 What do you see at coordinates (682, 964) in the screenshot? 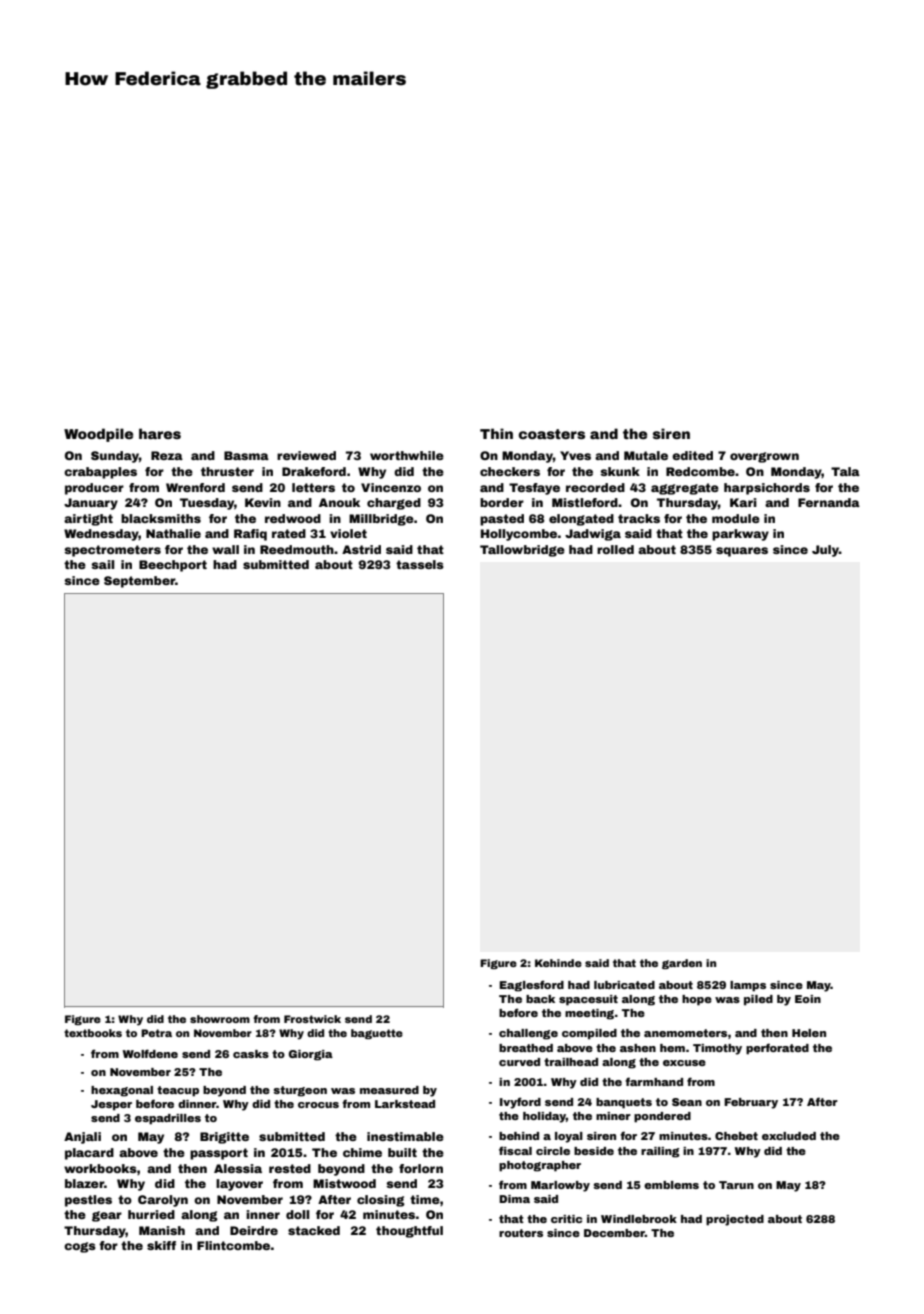
I see `garden` at bounding box center [682, 964].
